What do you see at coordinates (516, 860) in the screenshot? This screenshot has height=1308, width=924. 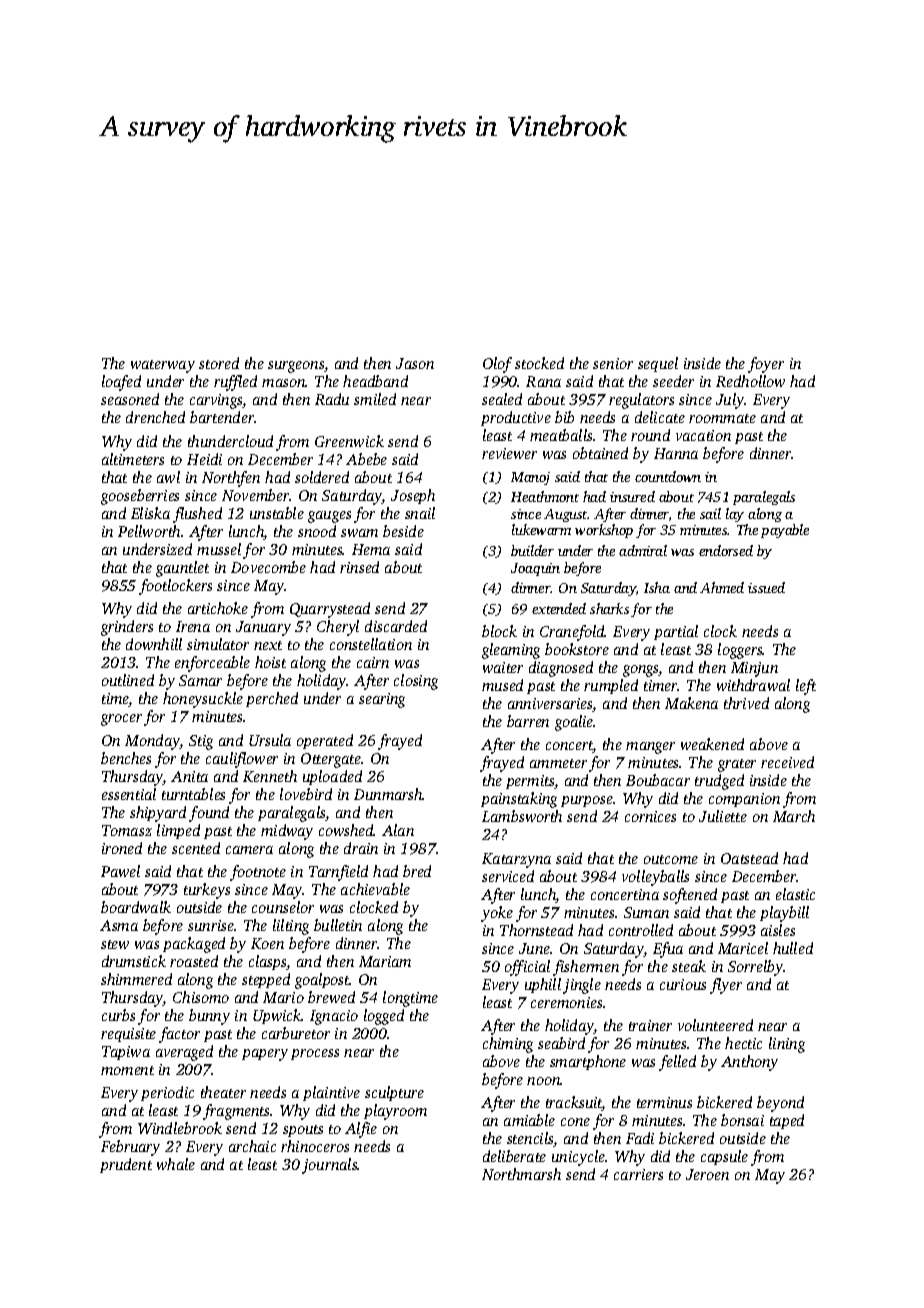 I see `Katarzyna` at bounding box center [516, 860].
